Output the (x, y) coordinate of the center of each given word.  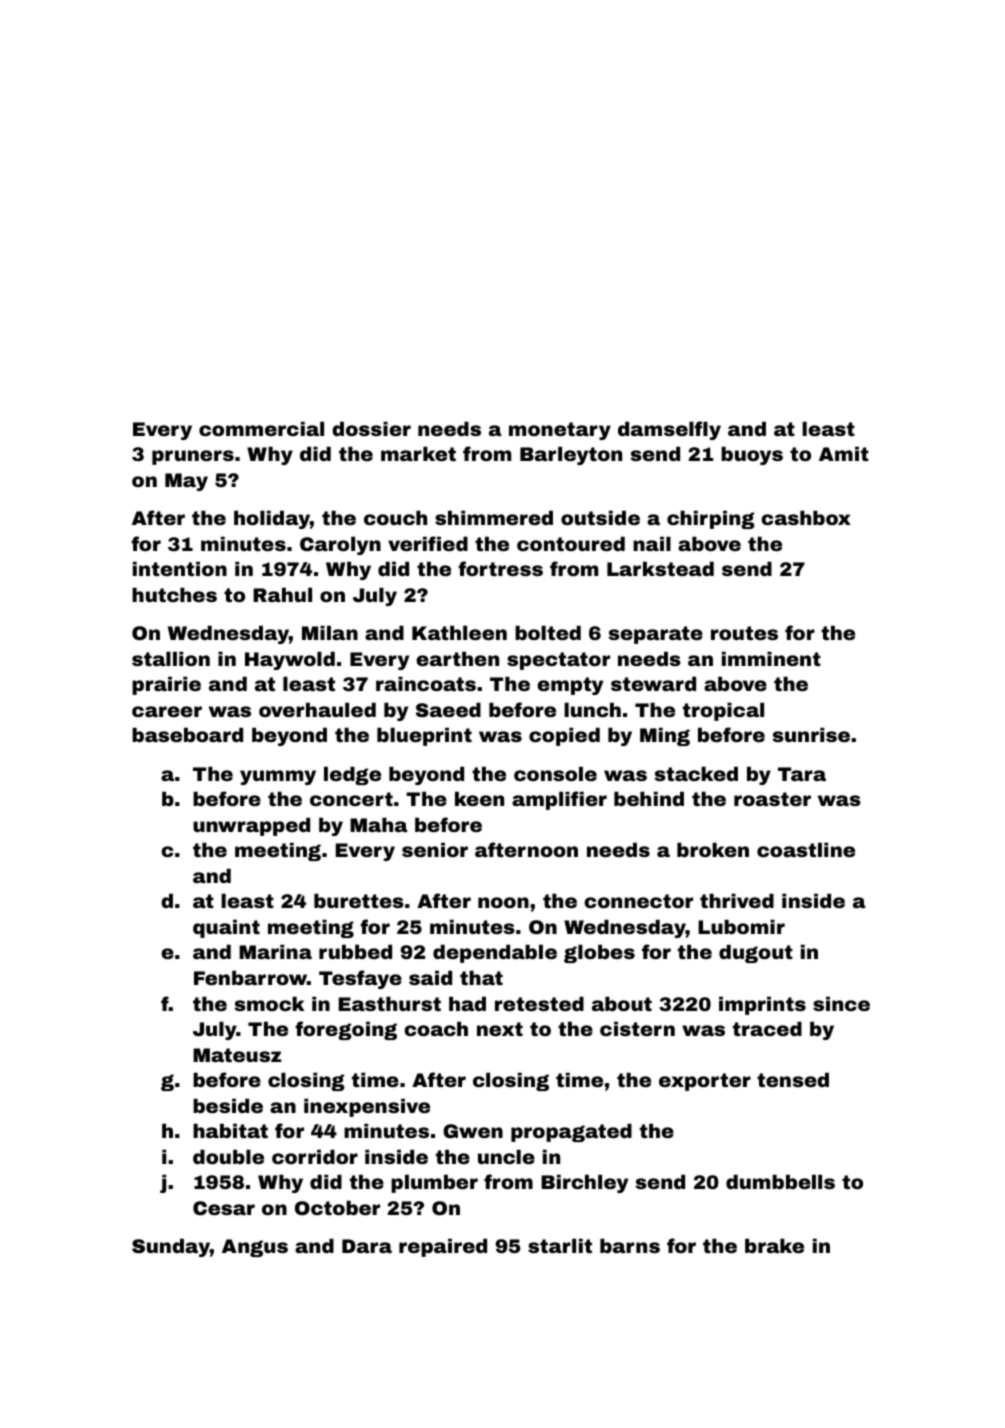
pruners (193, 457)
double (228, 1156)
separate (656, 635)
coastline (806, 849)
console (555, 773)
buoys (752, 455)
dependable (495, 953)
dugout (756, 953)
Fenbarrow (250, 977)
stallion (171, 658)
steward (653, 683)
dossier (371, 428)
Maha (379, 824)
